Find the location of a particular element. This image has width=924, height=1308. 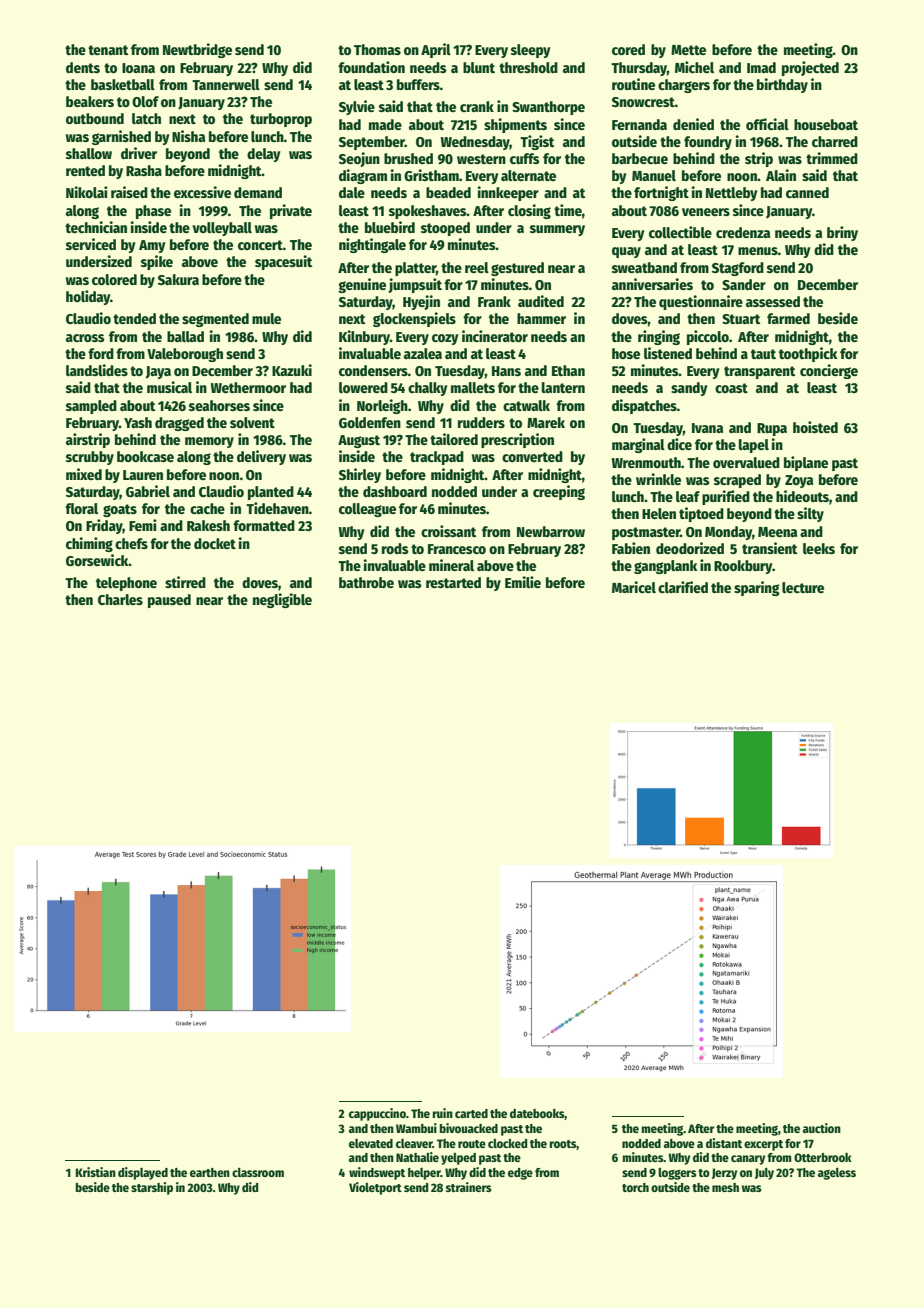

overvalued is located at coordinates (746, 462).
